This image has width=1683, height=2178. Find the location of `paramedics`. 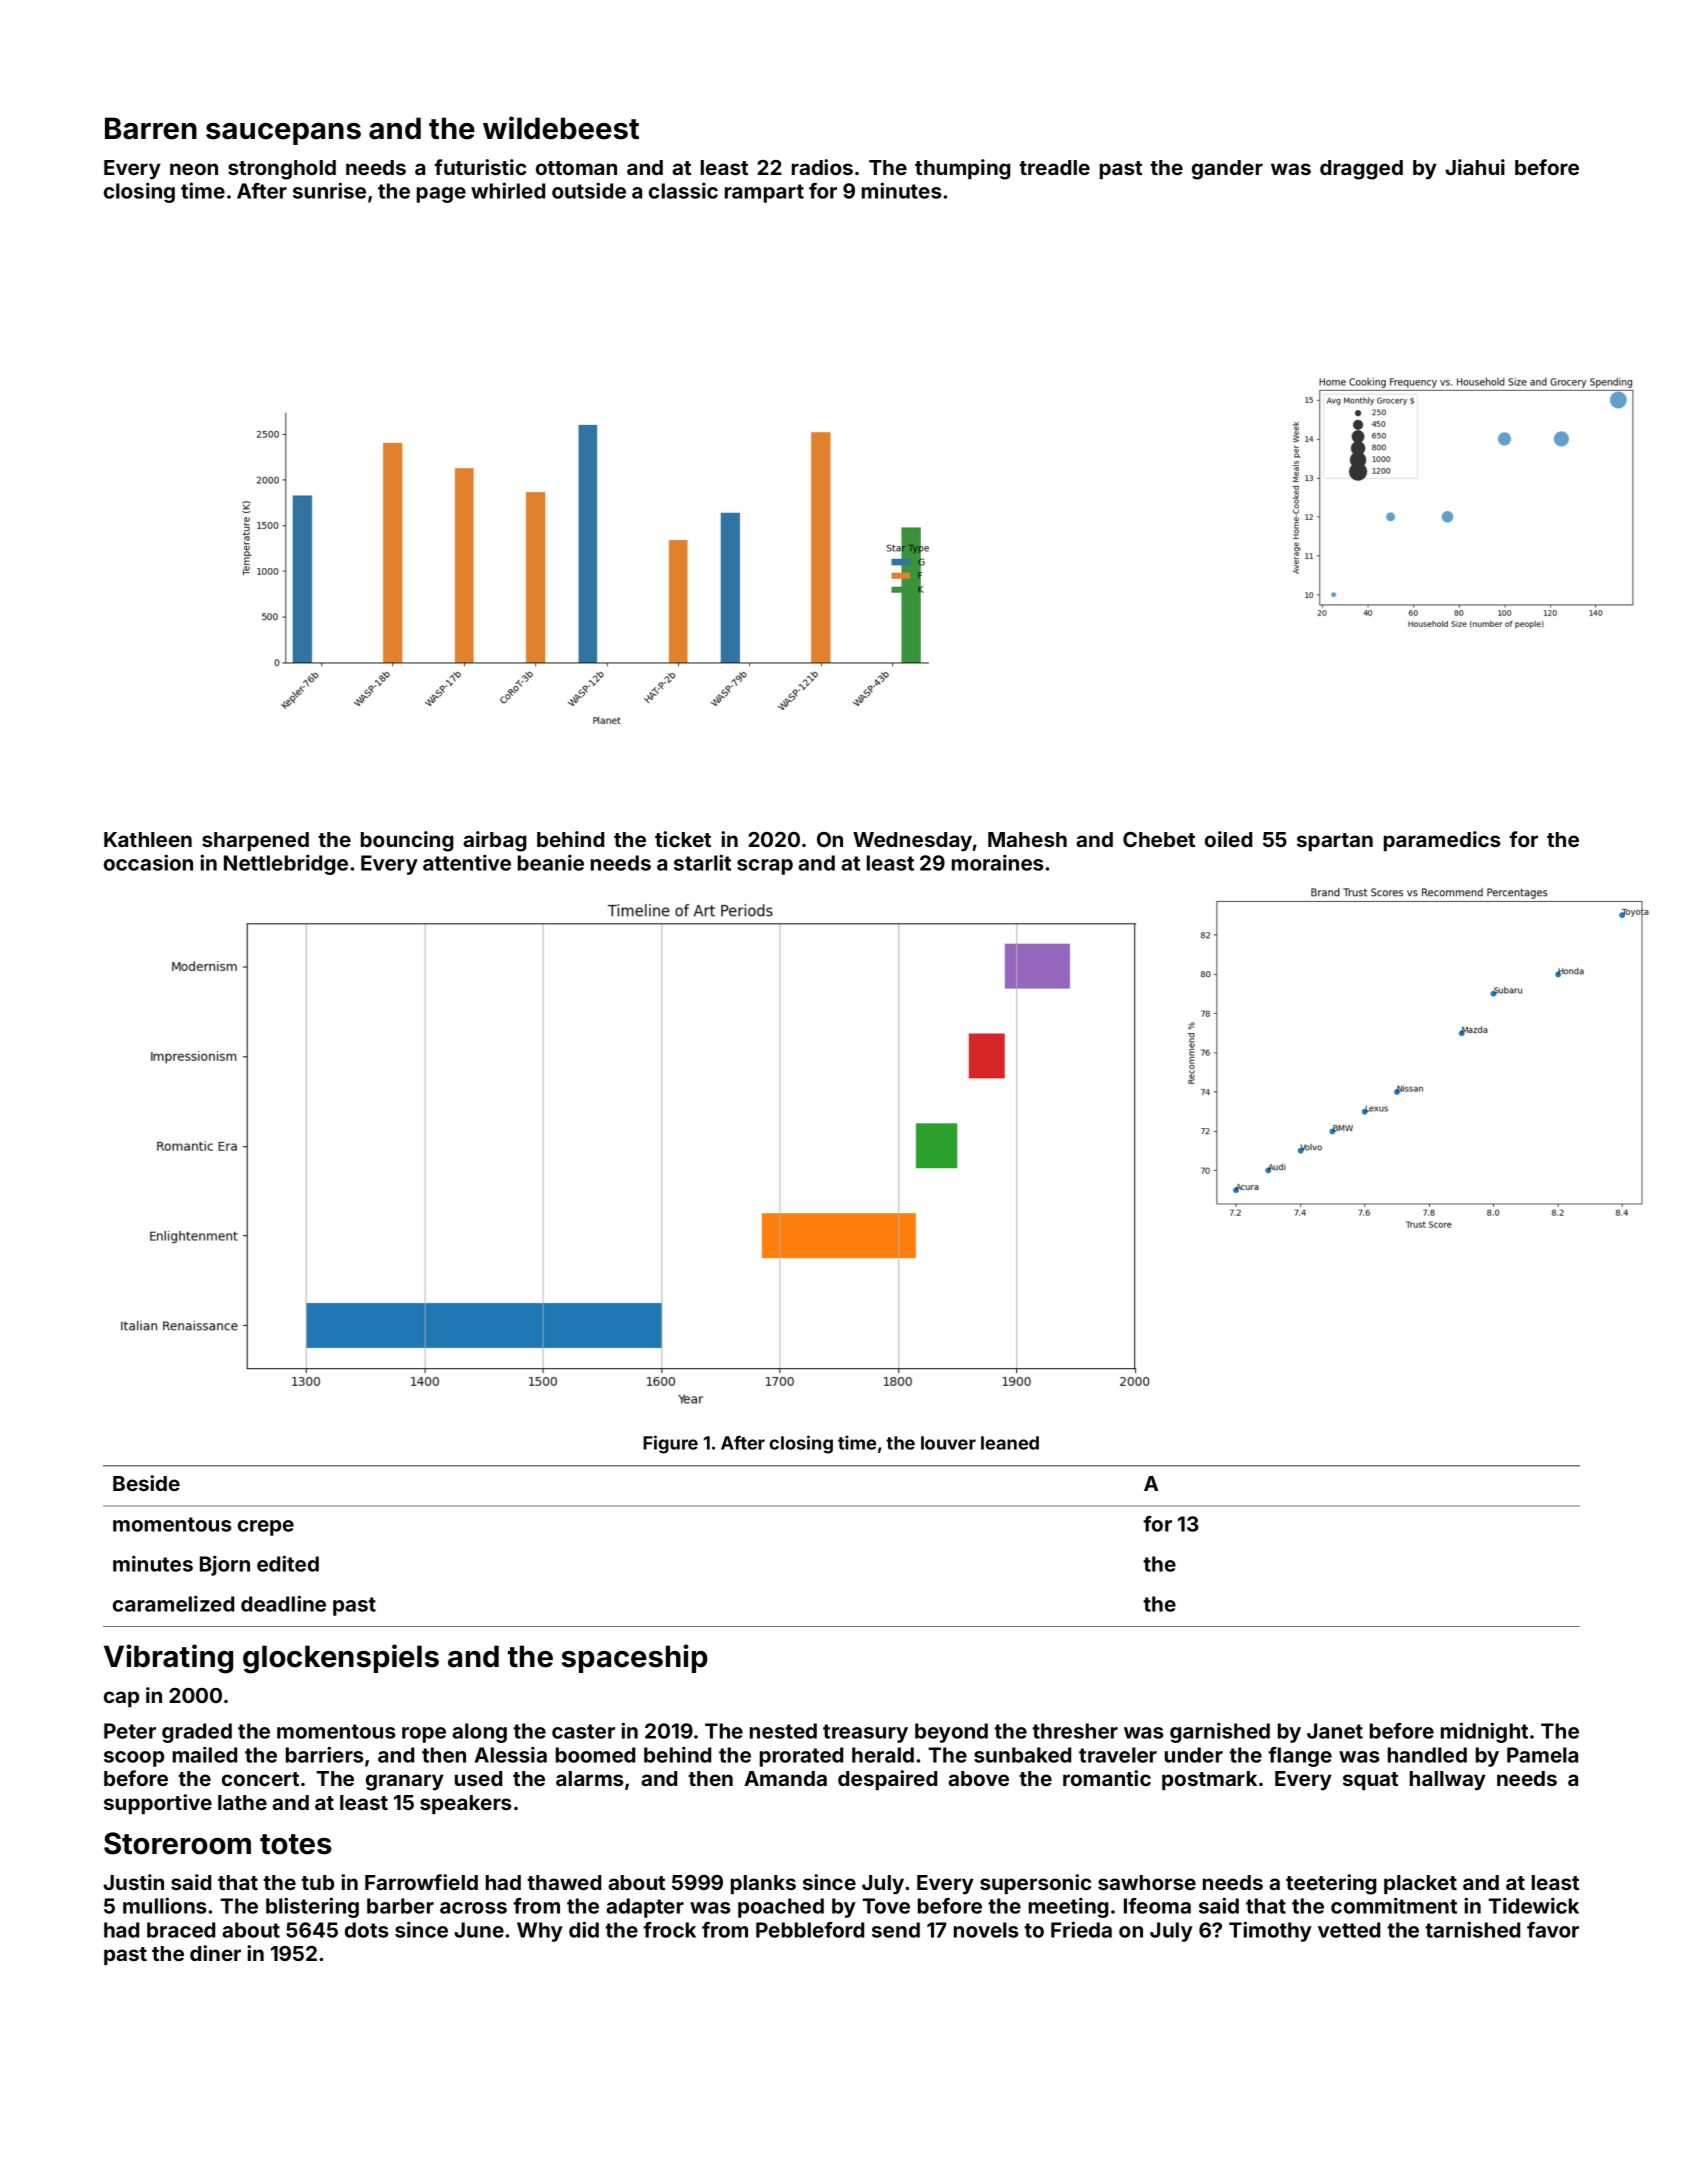

paramedics is located at coordinates (1442, 841).
